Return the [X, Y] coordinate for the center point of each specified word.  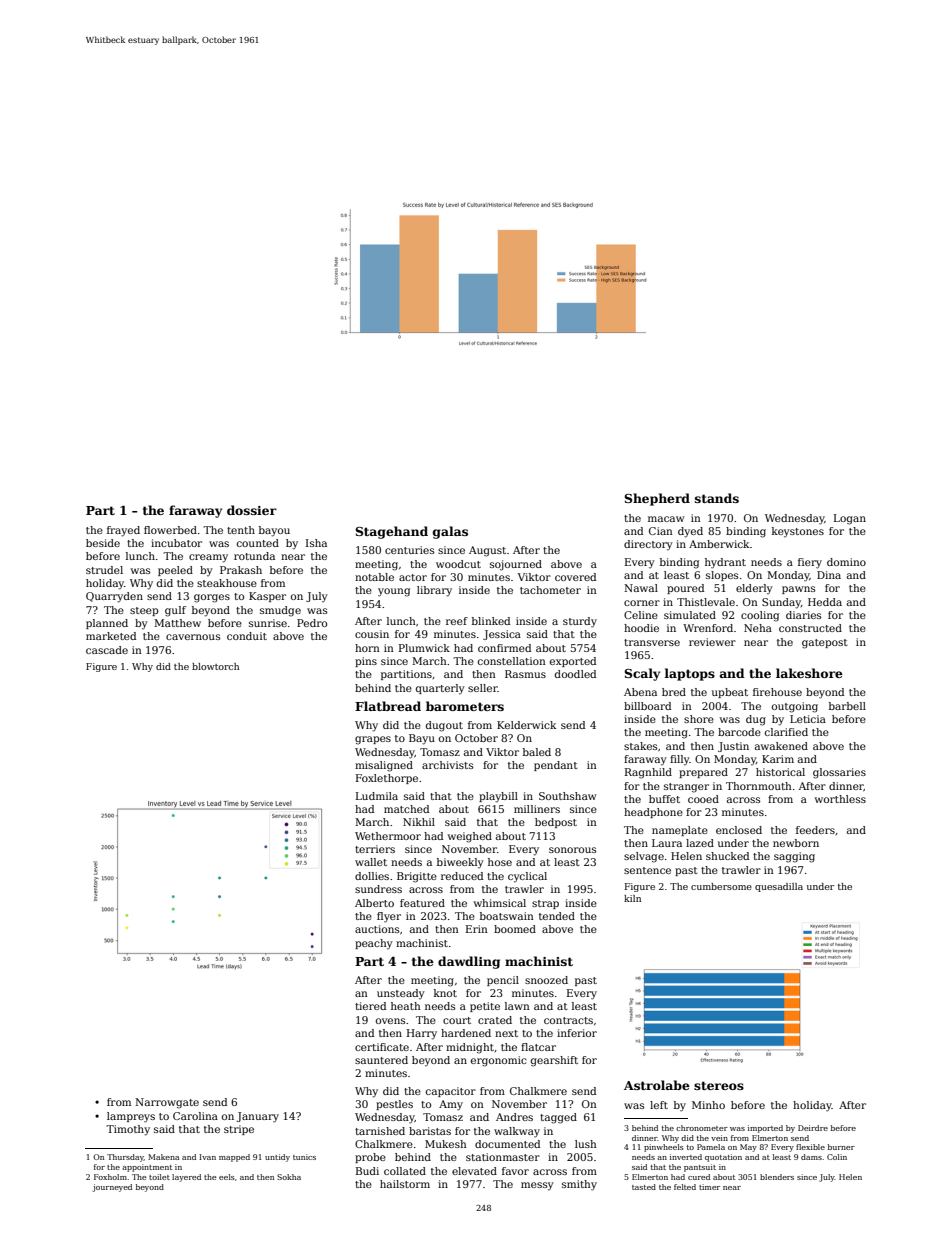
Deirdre [813, 1128]
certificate [382, 1047]
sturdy [580, 622]
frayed [123, 531]
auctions [377, 929]
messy [537, 1186]
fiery [810, 563]
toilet [159, 1177]
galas [450, 532]
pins [366, 662]
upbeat [730, 693]
